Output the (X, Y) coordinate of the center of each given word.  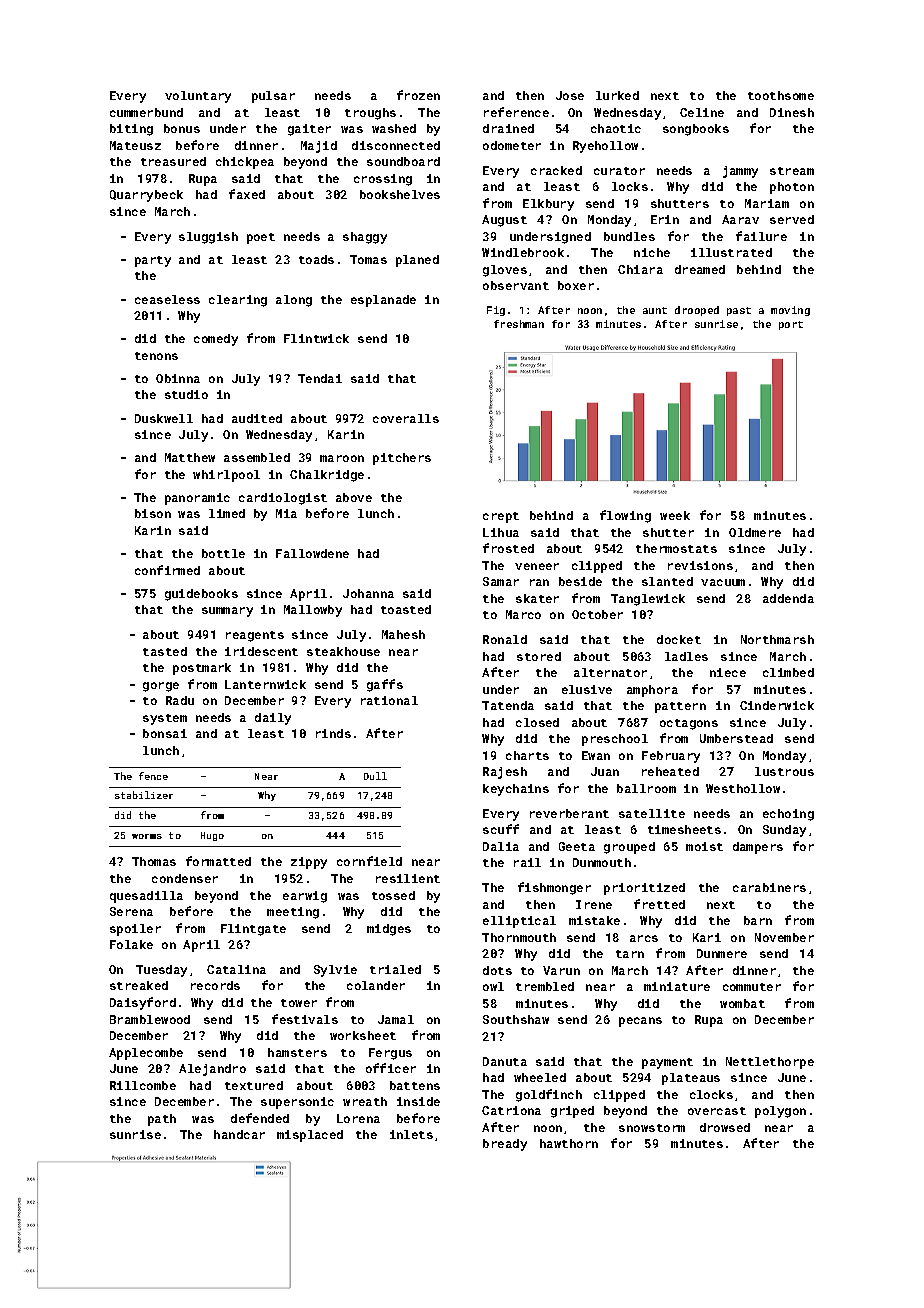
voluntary (198, 97)
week (675, 515)
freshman (519, 324)
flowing (625, 516)
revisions (700, 565)
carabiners (769, 887)
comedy (216, 340)
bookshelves (400, 194)
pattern (680, 707)
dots (497, 970)
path (162, 1120)
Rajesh (505, 773)
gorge (161, 687)
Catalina (236, 969)
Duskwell (164, 418)
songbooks (696, 130)
